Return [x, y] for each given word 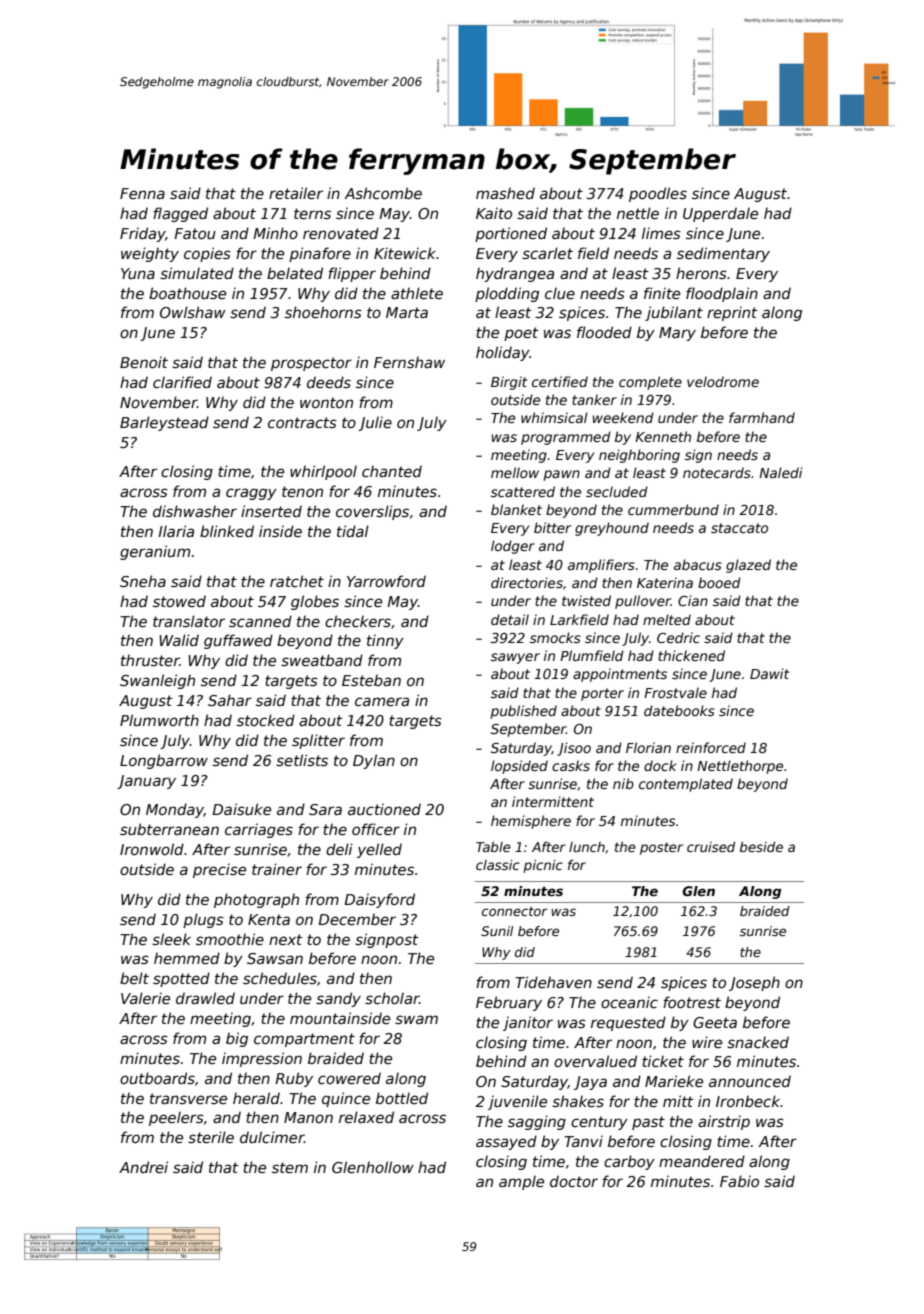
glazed [748, 566]
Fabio [739, 1181]
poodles [658, 194]
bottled [402, 1098]
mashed [505, 193]
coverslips [372, 512]
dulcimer [272, 1137]
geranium [155, 552]
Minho [275, 233]
